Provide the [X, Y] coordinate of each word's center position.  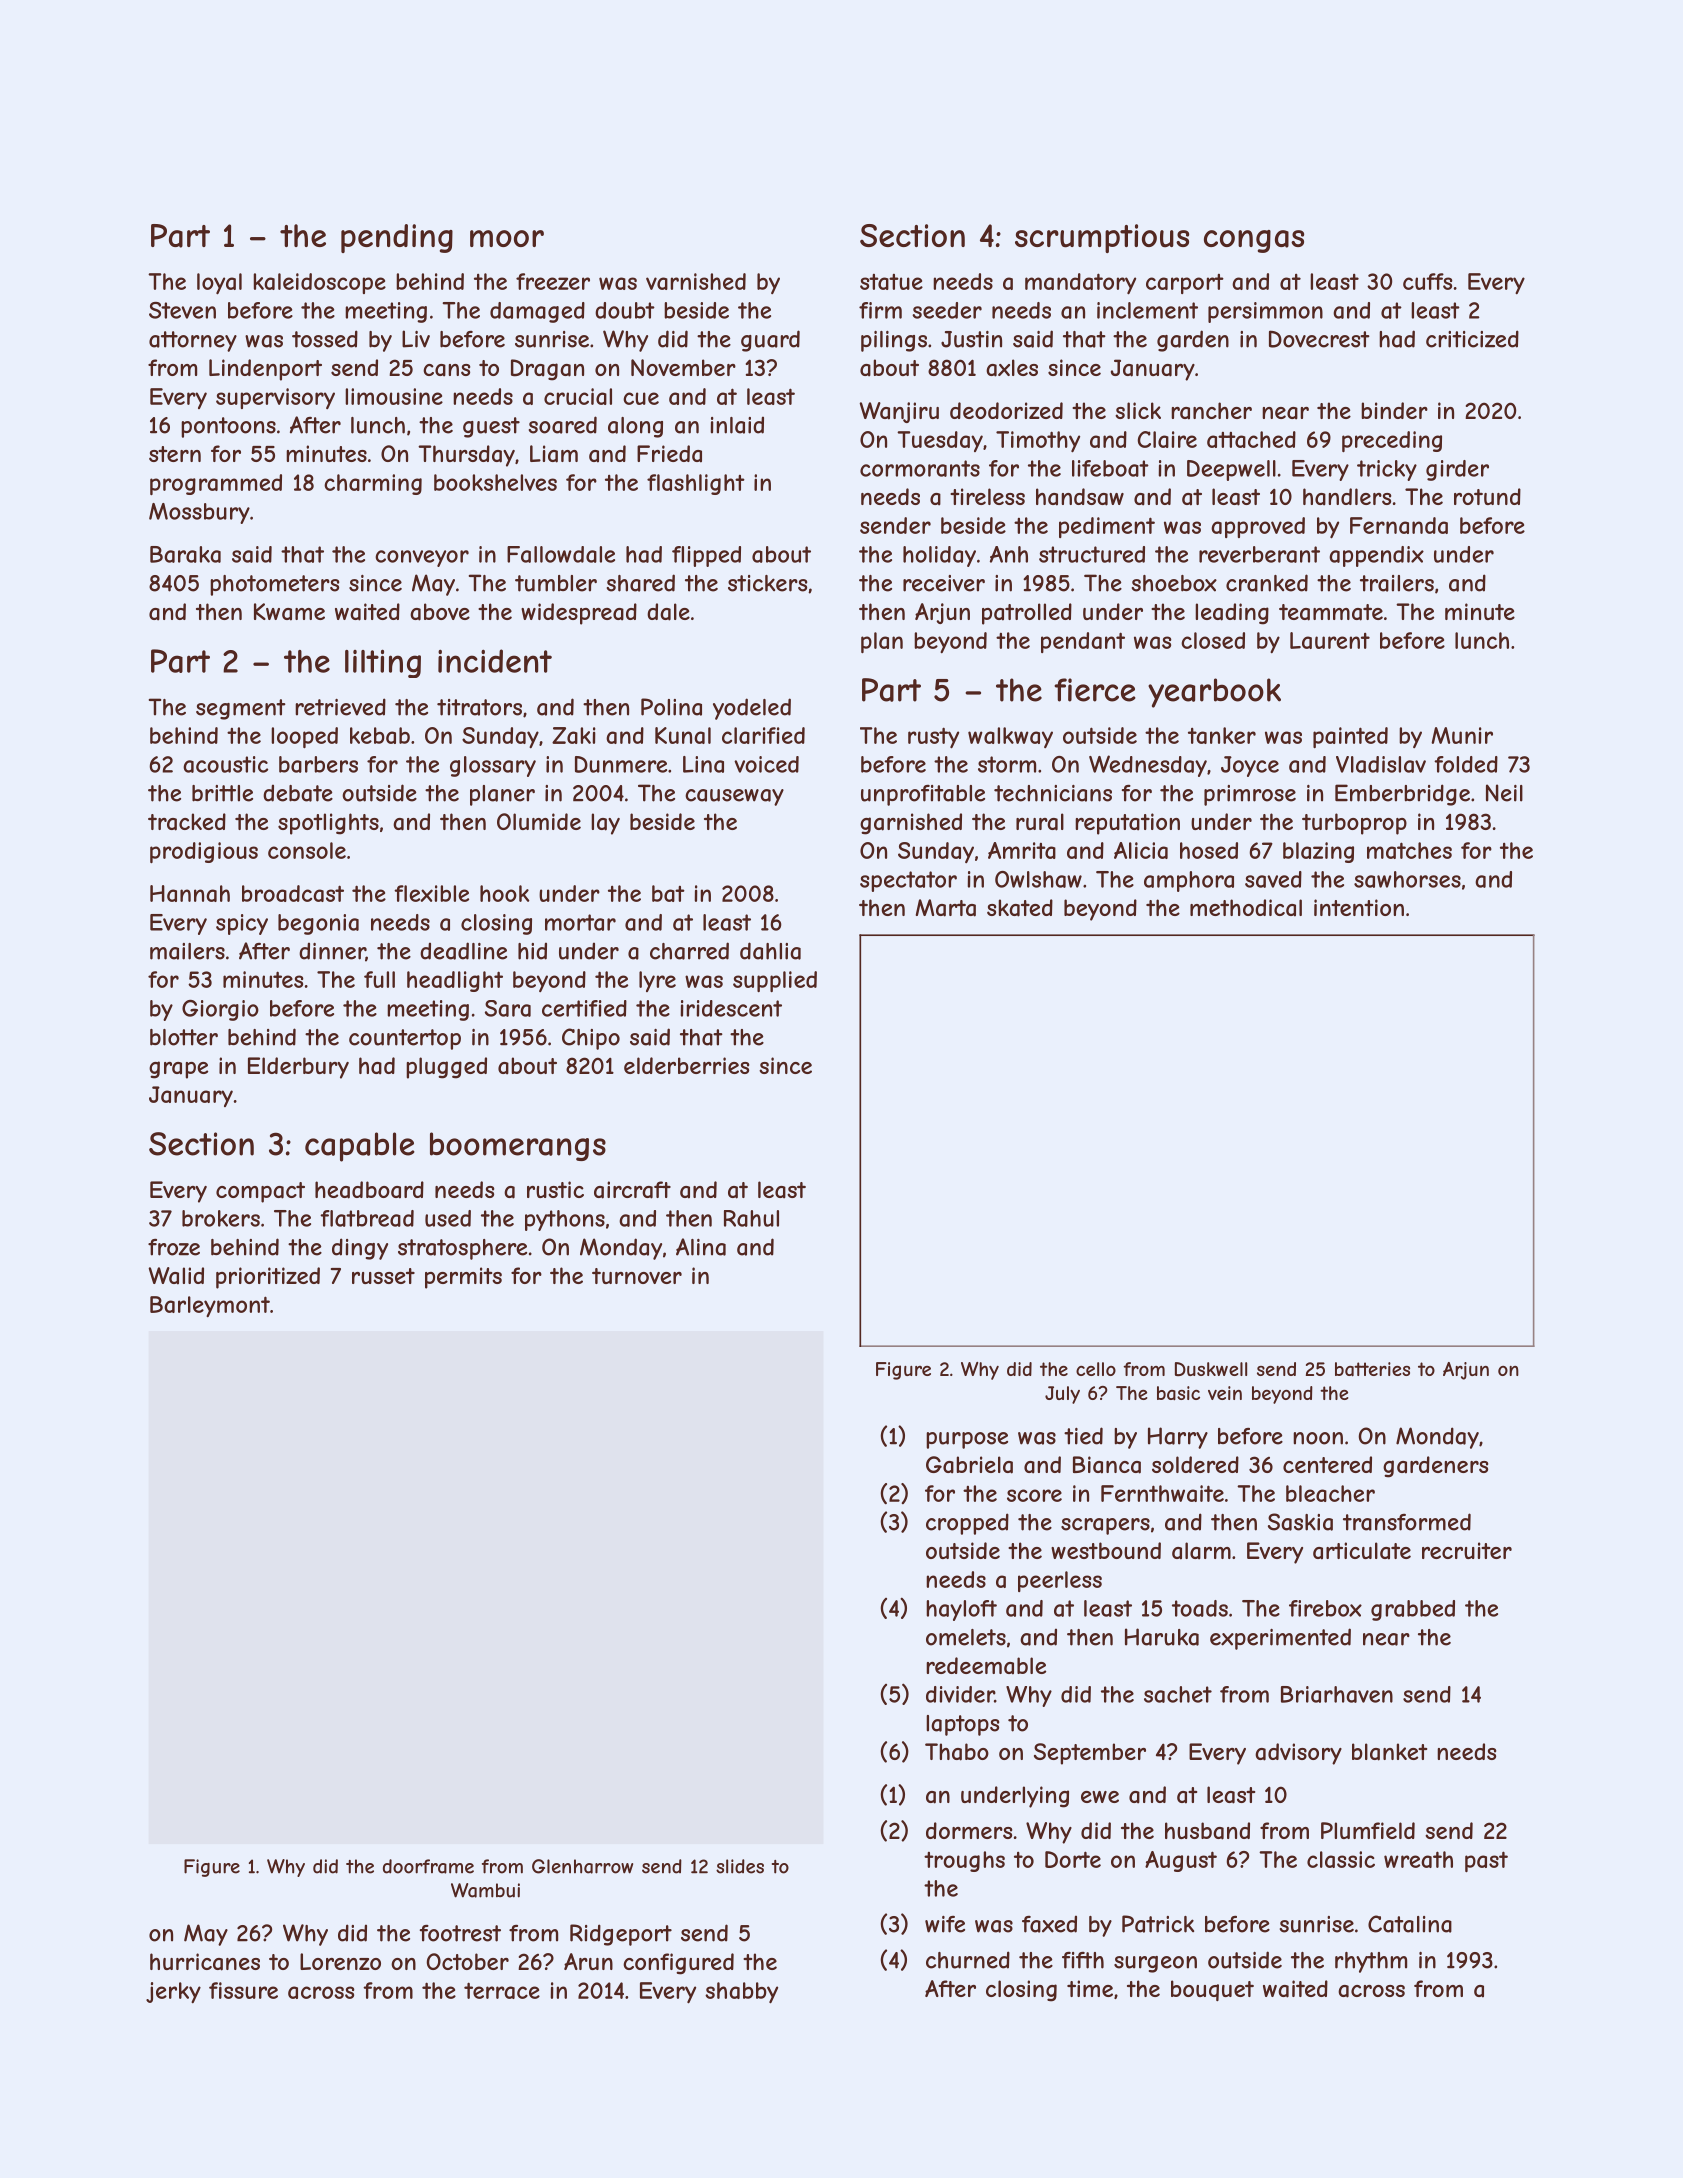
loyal [219, 284]
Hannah [190, 893]
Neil [1504, 793]
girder [1457, 470]
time [1090, 1988]
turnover [637, 1276]
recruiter [1467, 1550]
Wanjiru [899, 412]
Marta [946, 908]
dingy [360, 1249]
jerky [173, 1992]
